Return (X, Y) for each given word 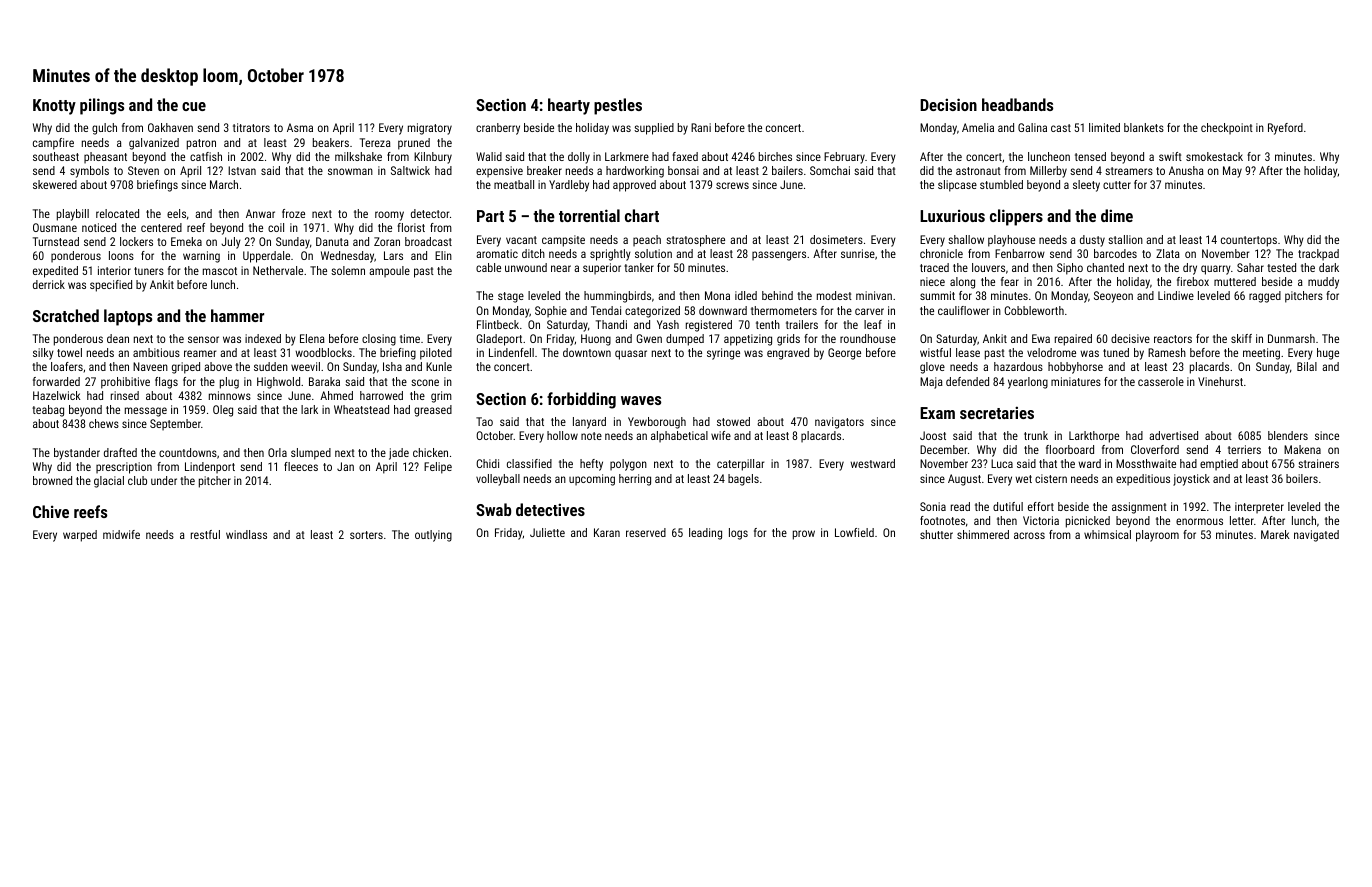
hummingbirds (617, 297)
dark (1329, 267)
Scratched (66, 315)
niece (932, 281)
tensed (1090, 156)
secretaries (997, 412)
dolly (579, 158)
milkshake (358, 156)
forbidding (581, 400)
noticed (99, 227)
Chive (51, 511)
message (146, 412)
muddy (1323, 283)
